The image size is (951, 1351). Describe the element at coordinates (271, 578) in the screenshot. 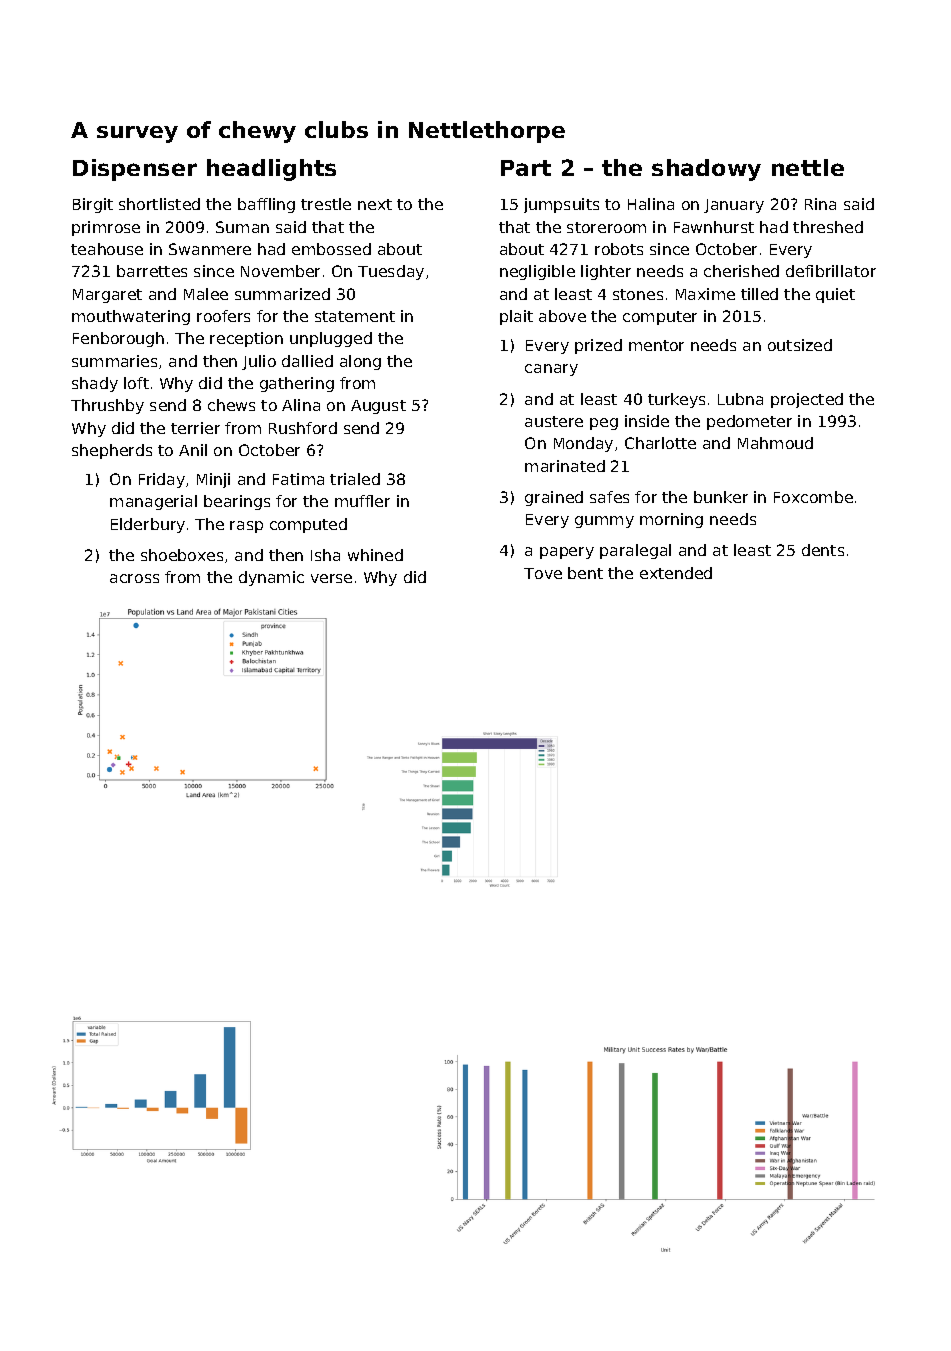

I see `dynamic` at that location.
